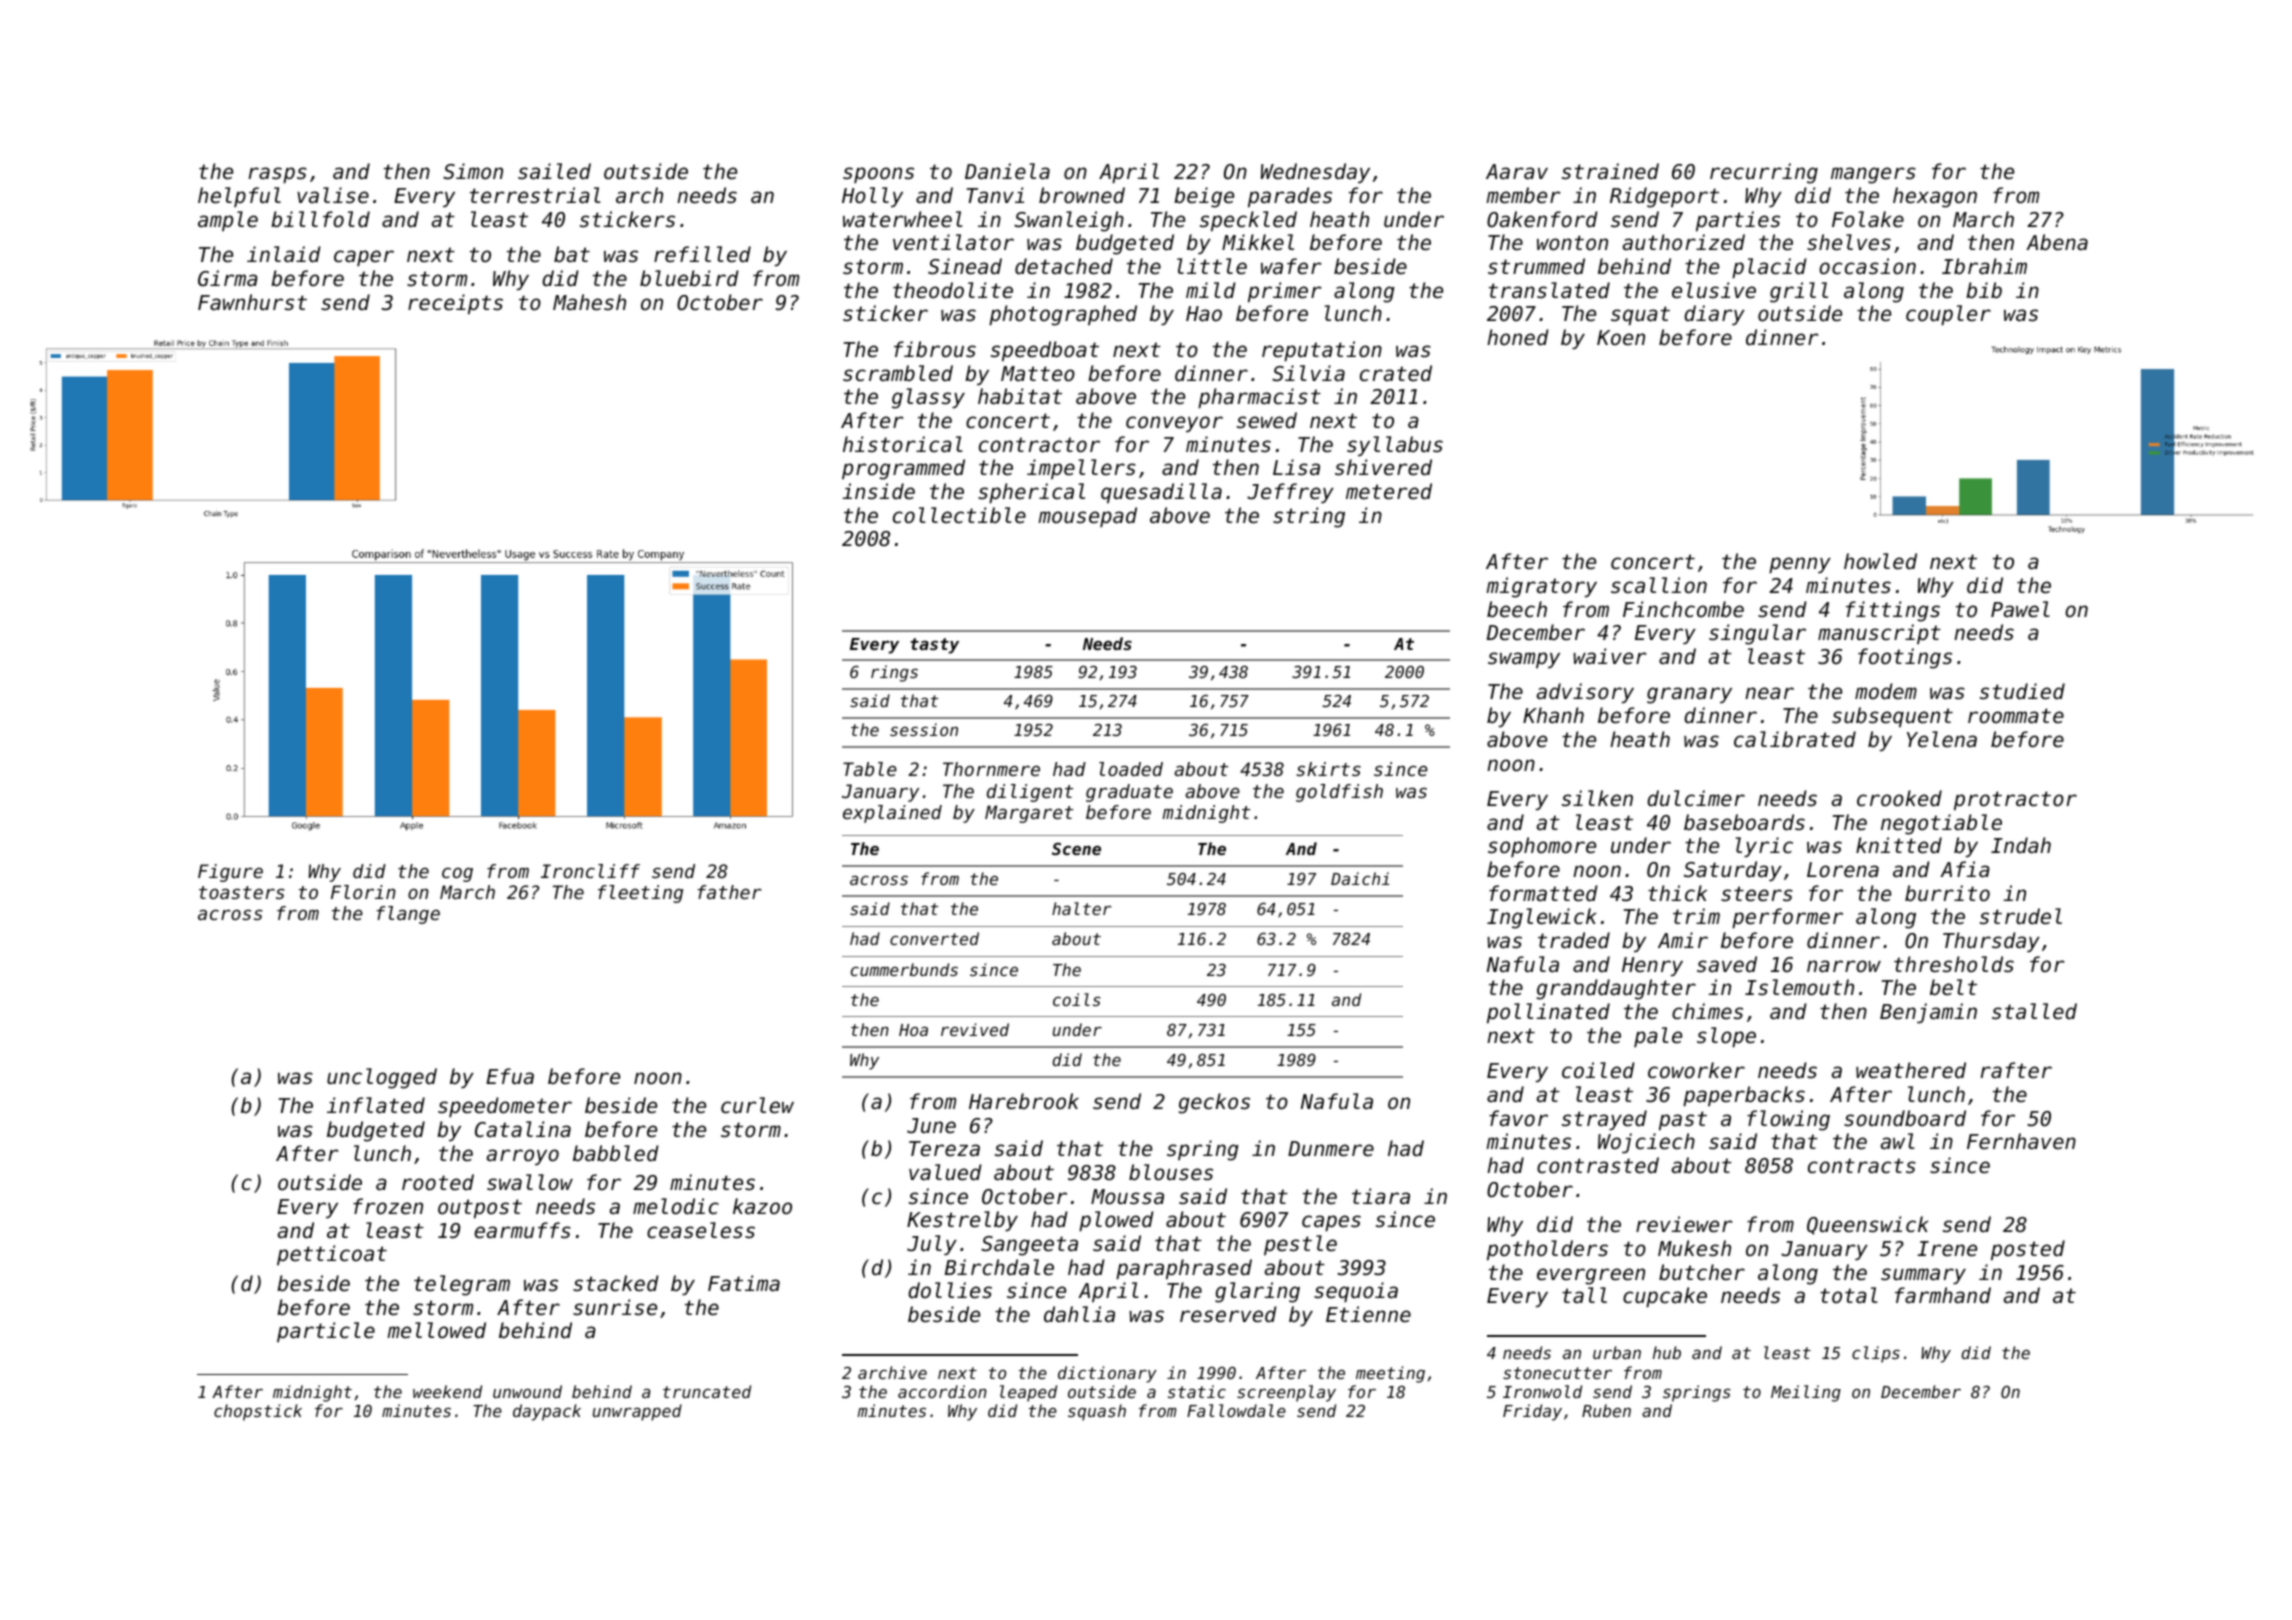 The height and width of the screenshot is (1620, 2292). I want to click on frozen, so click(388, 1206).
